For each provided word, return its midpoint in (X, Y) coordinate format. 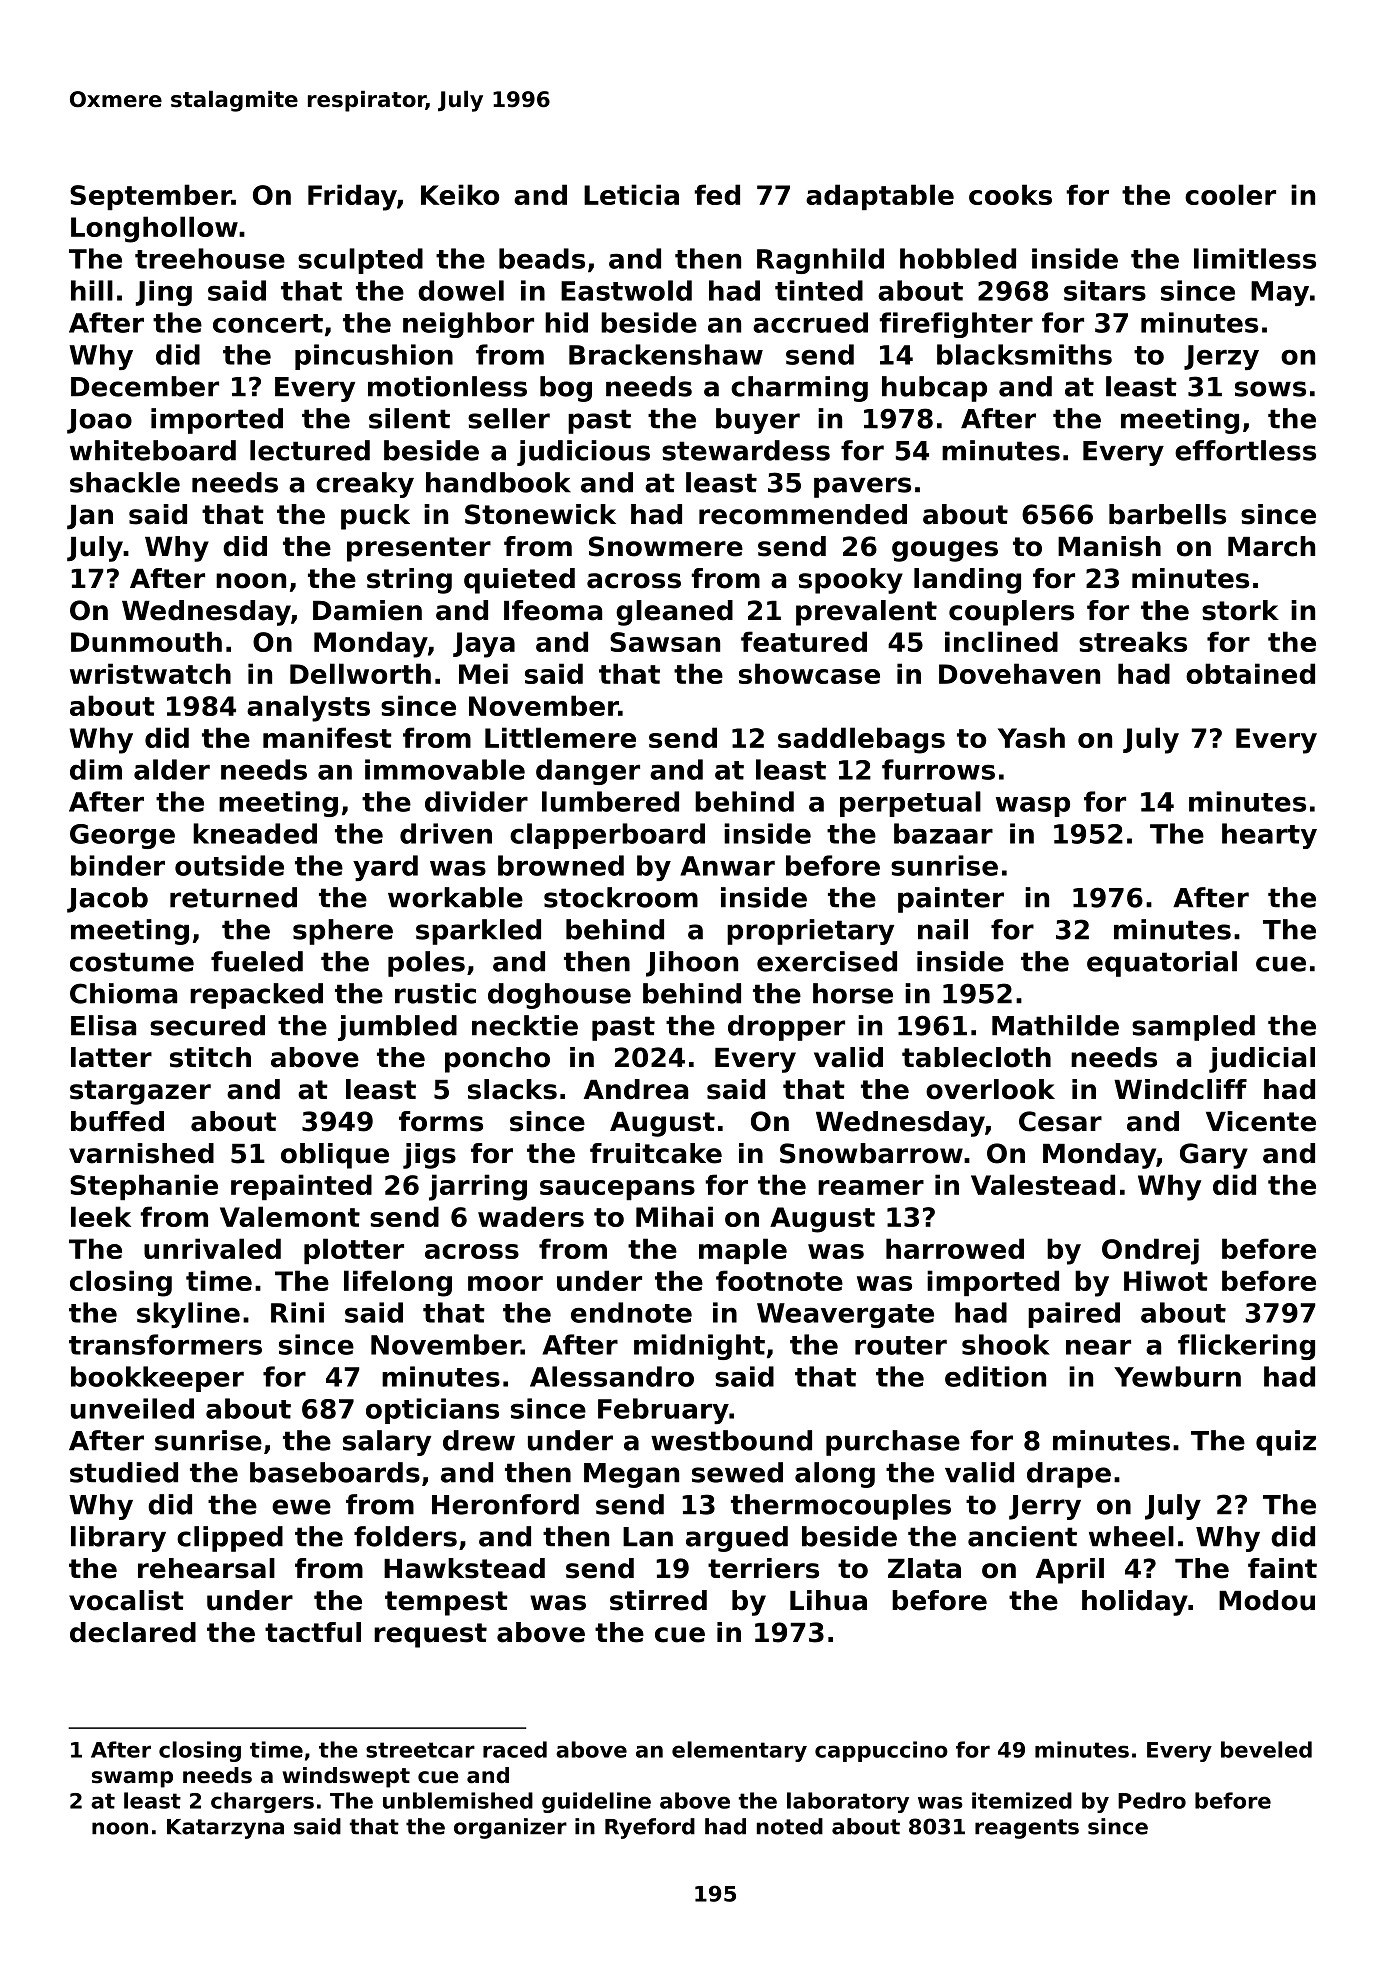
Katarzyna (225, 1829)
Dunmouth (146, 641)
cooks (1010, 194)
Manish (1109, 546)
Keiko (460, 194)
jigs (429, 1156)
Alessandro (612, 1376)
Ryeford (650, 1828)
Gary (1214, 1156)
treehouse (210, 258)
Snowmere (666, 546)
